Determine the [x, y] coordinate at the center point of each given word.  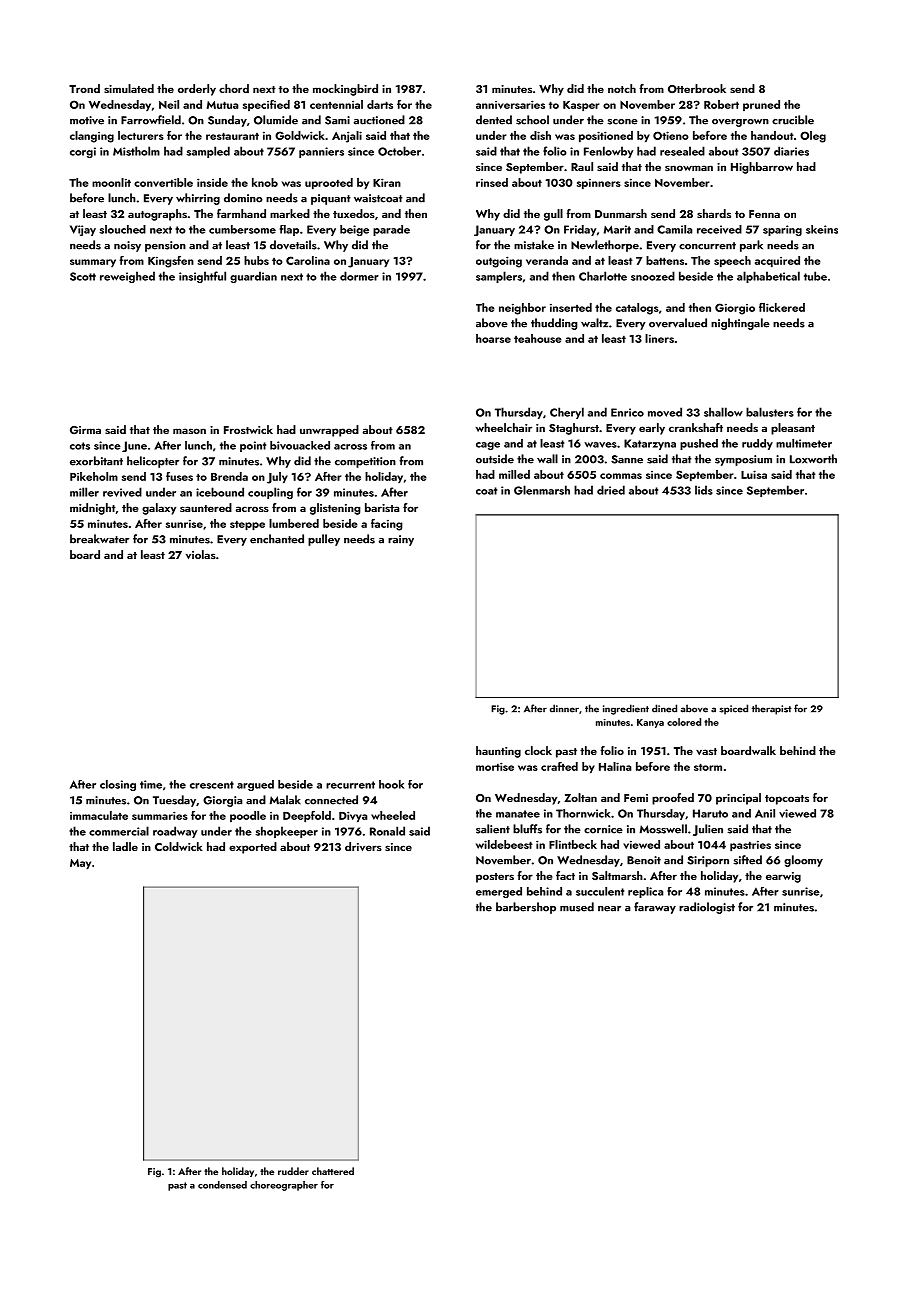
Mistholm [136, 151]
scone [622, 122]
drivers [363, 846]
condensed [222, 1185]
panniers [321, 152]
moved [665, 412]
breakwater [99, 539]
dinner [564, 708]
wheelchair [504, 427]
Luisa [754, 474]
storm [708, 767]
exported [253, 848]
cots [80, 446]
